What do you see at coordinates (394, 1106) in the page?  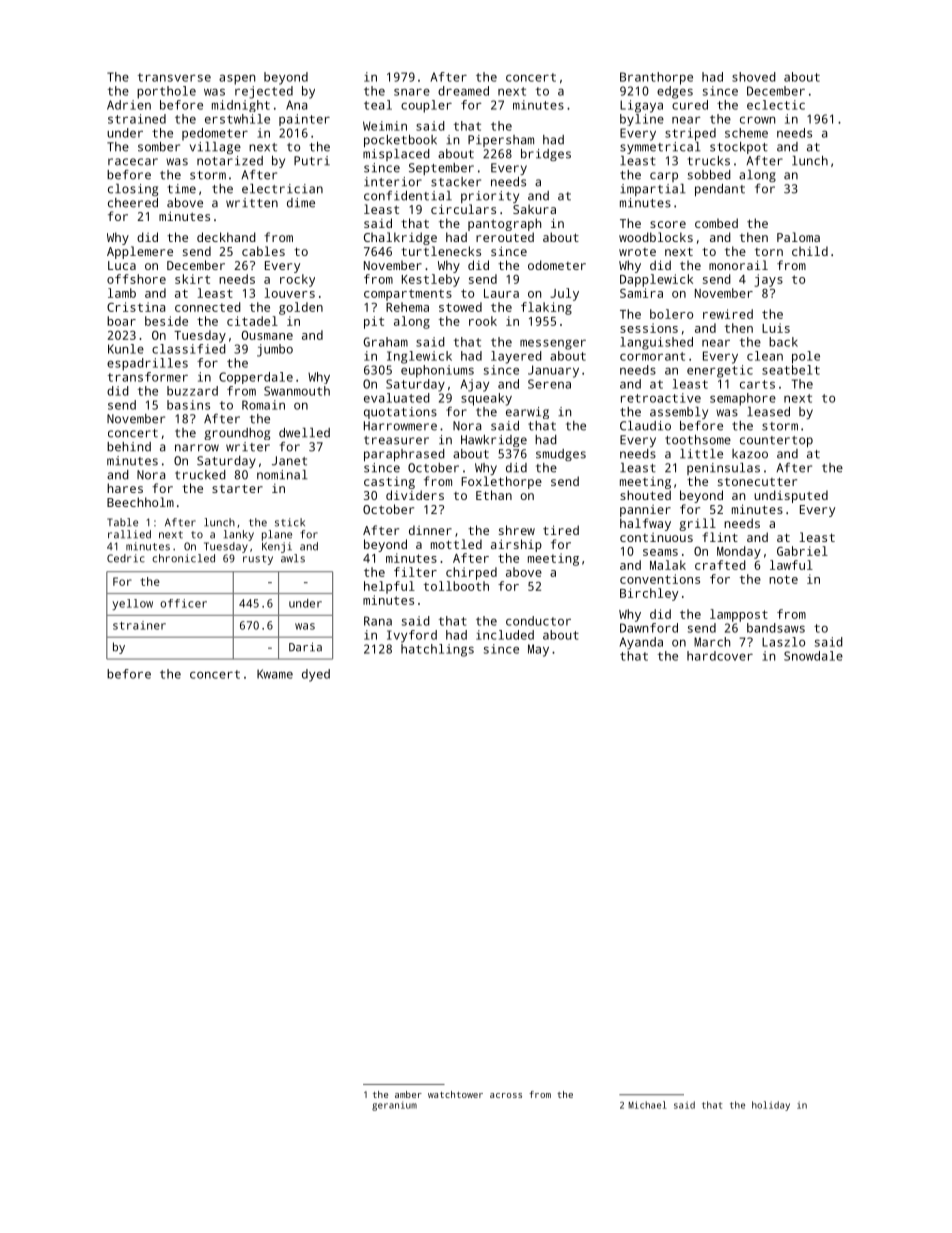 I see `geranium` at bounding box center [394, 1106].
